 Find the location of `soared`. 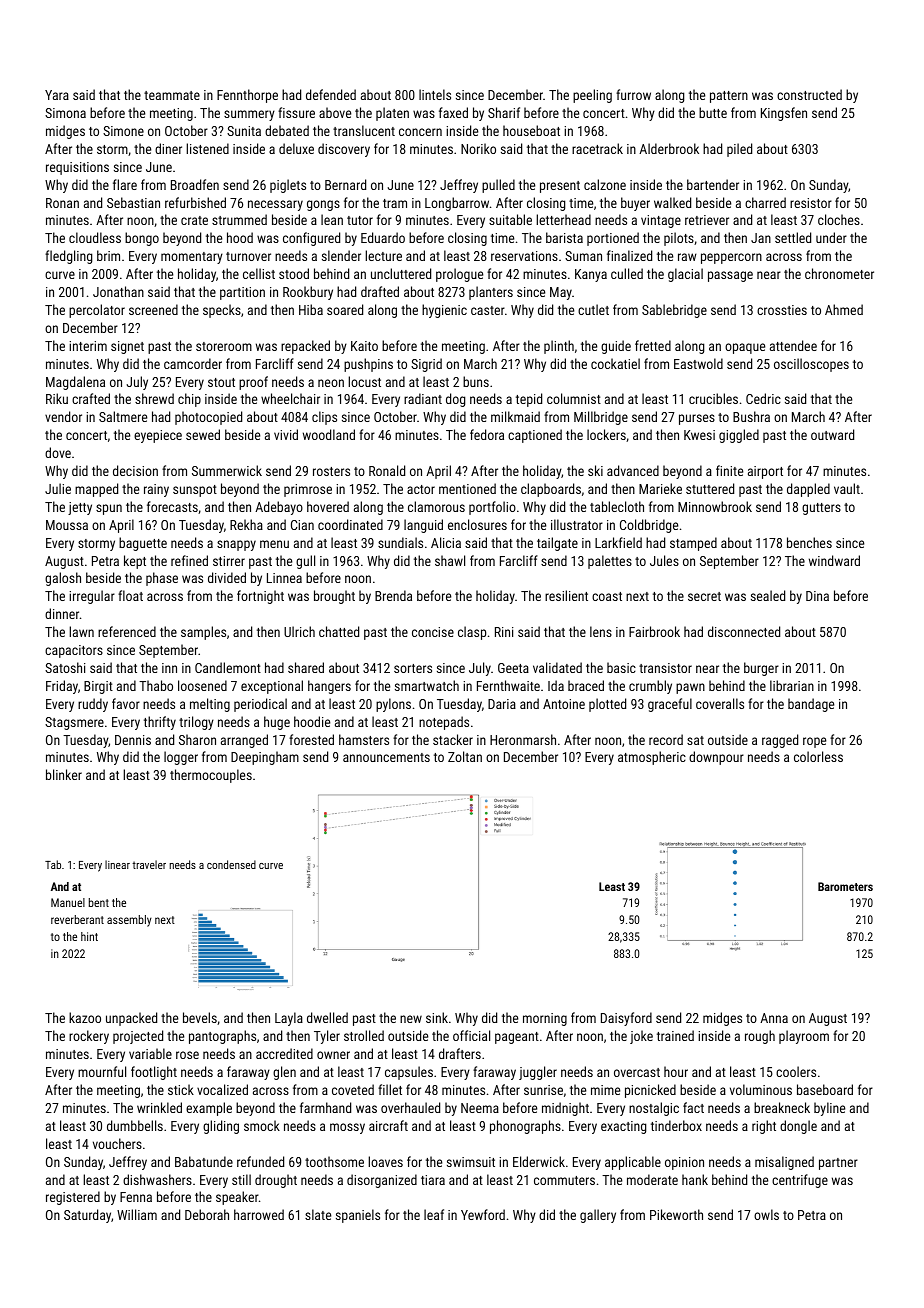

soared is located at coordinates (345, 309).
